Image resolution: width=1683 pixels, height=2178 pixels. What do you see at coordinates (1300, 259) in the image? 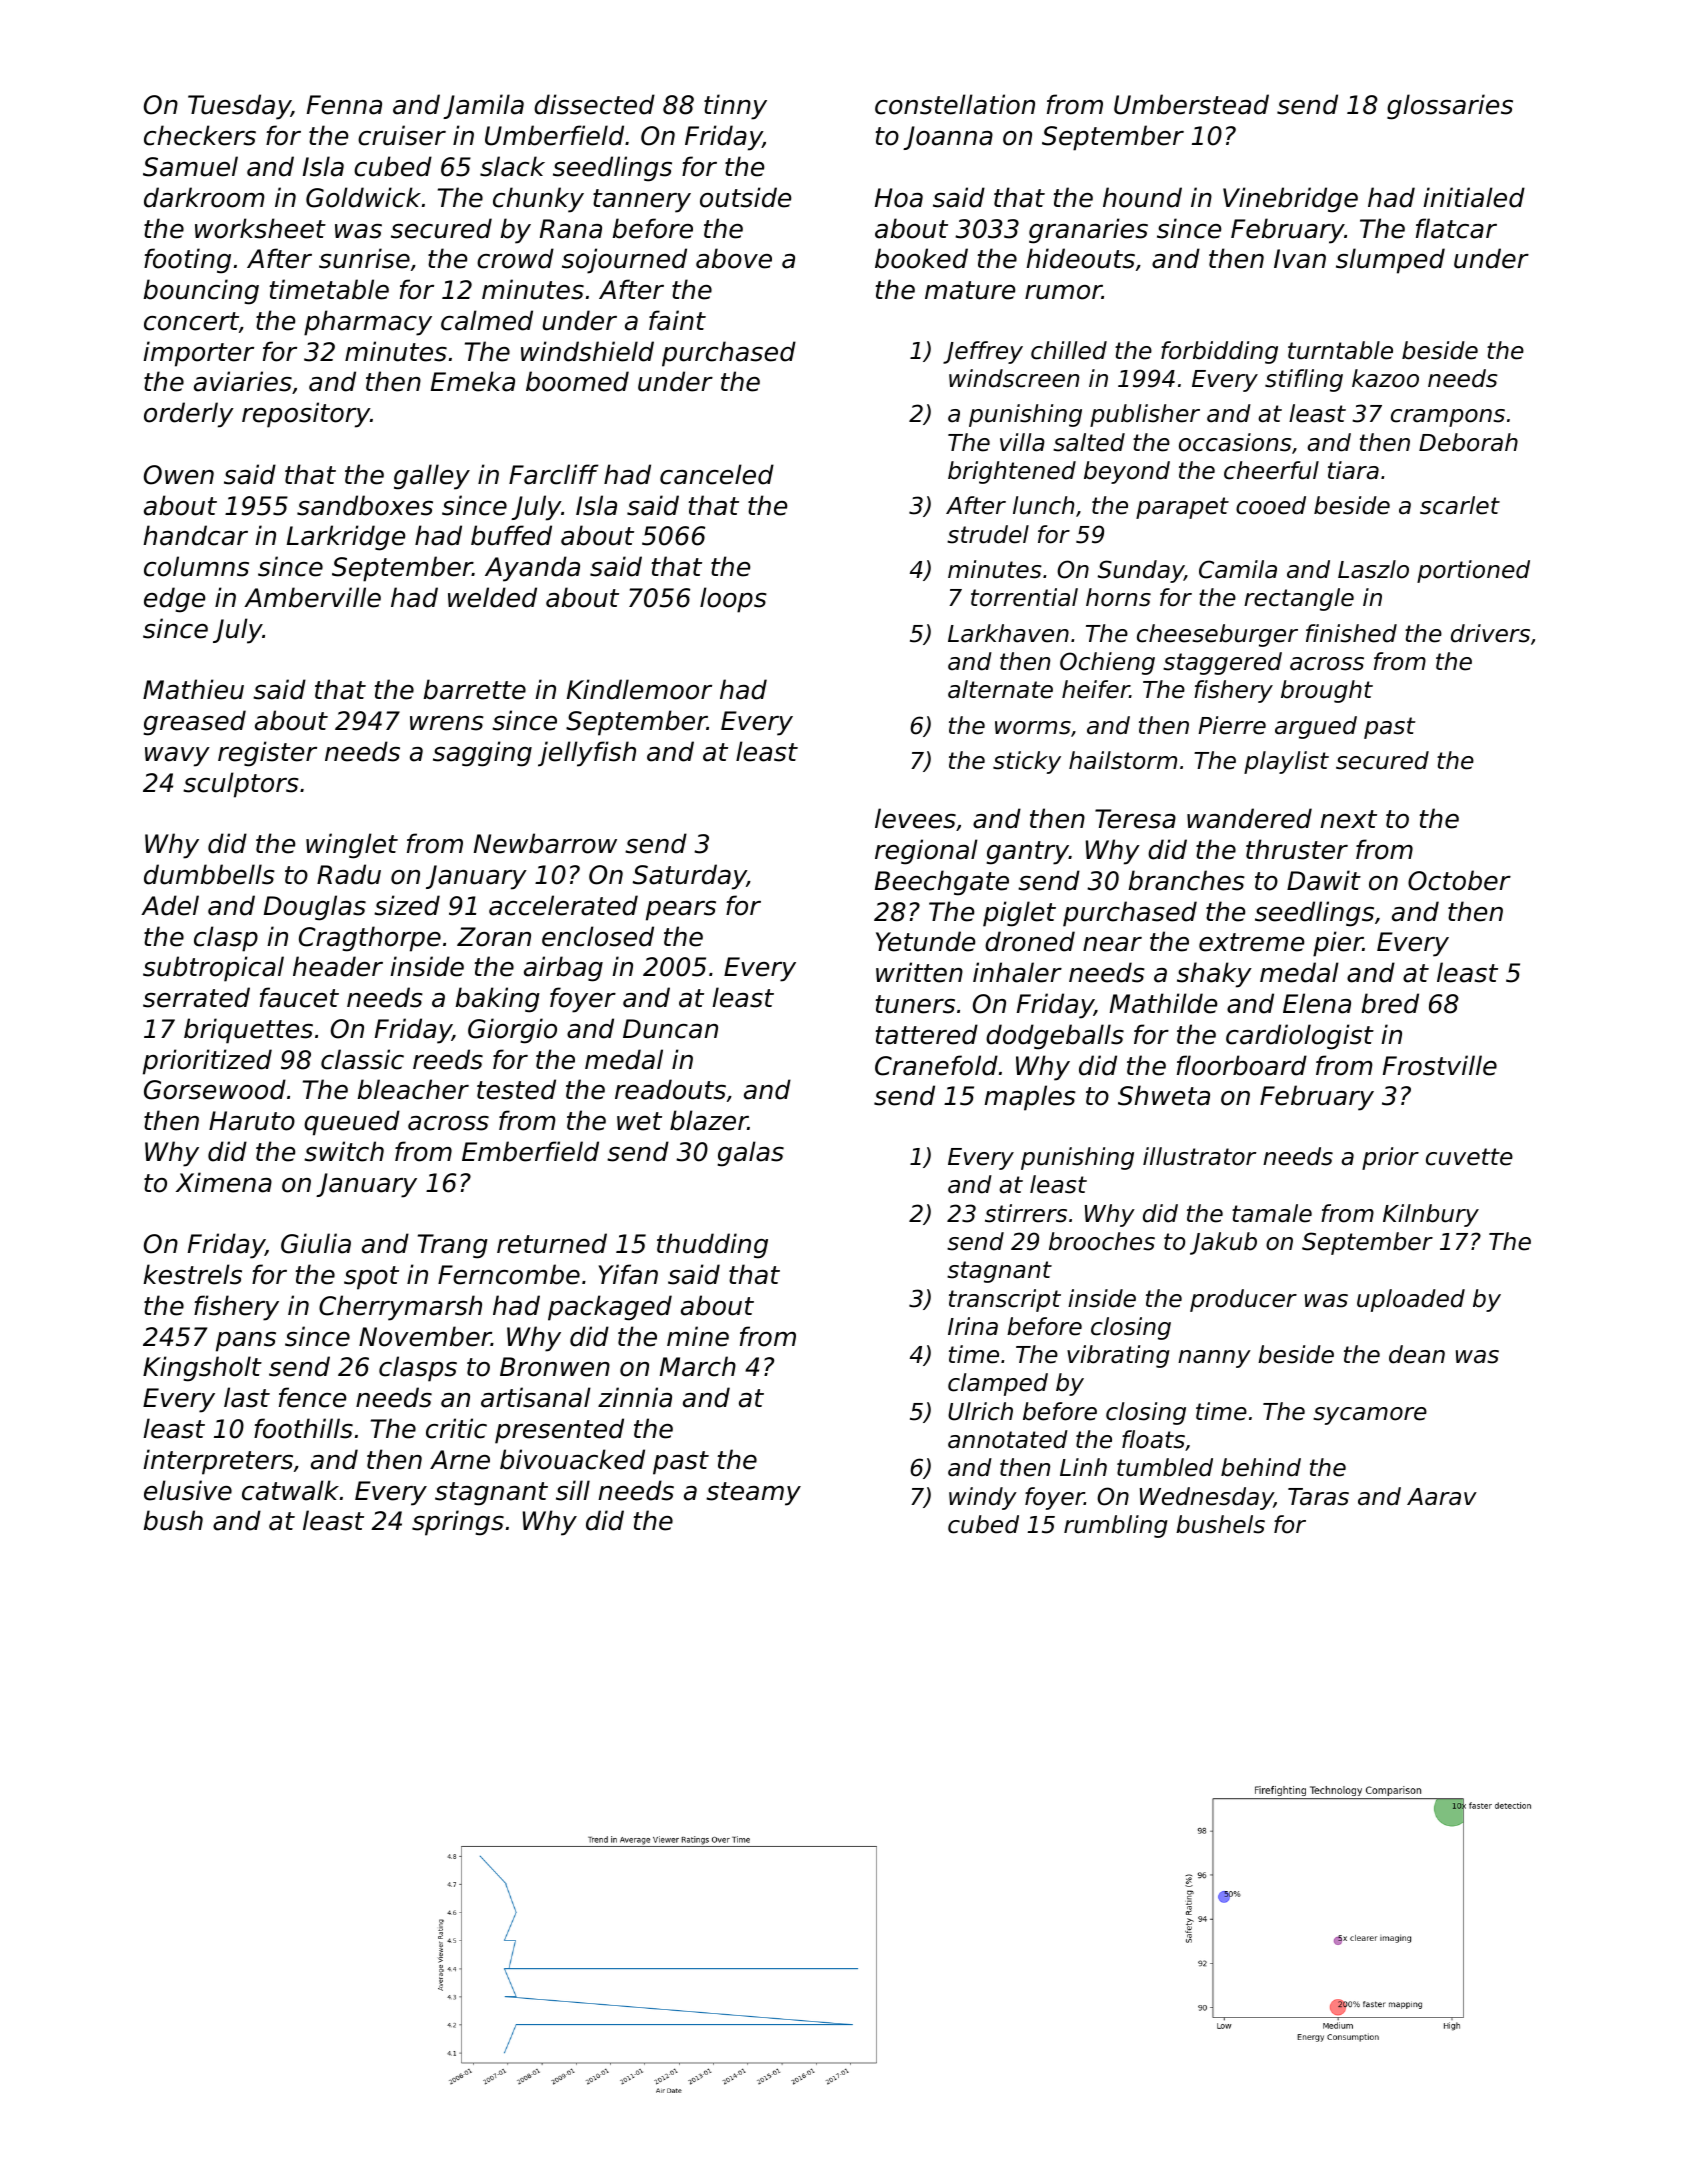
I see `Ivan` at bounding box center [1300, 259].
